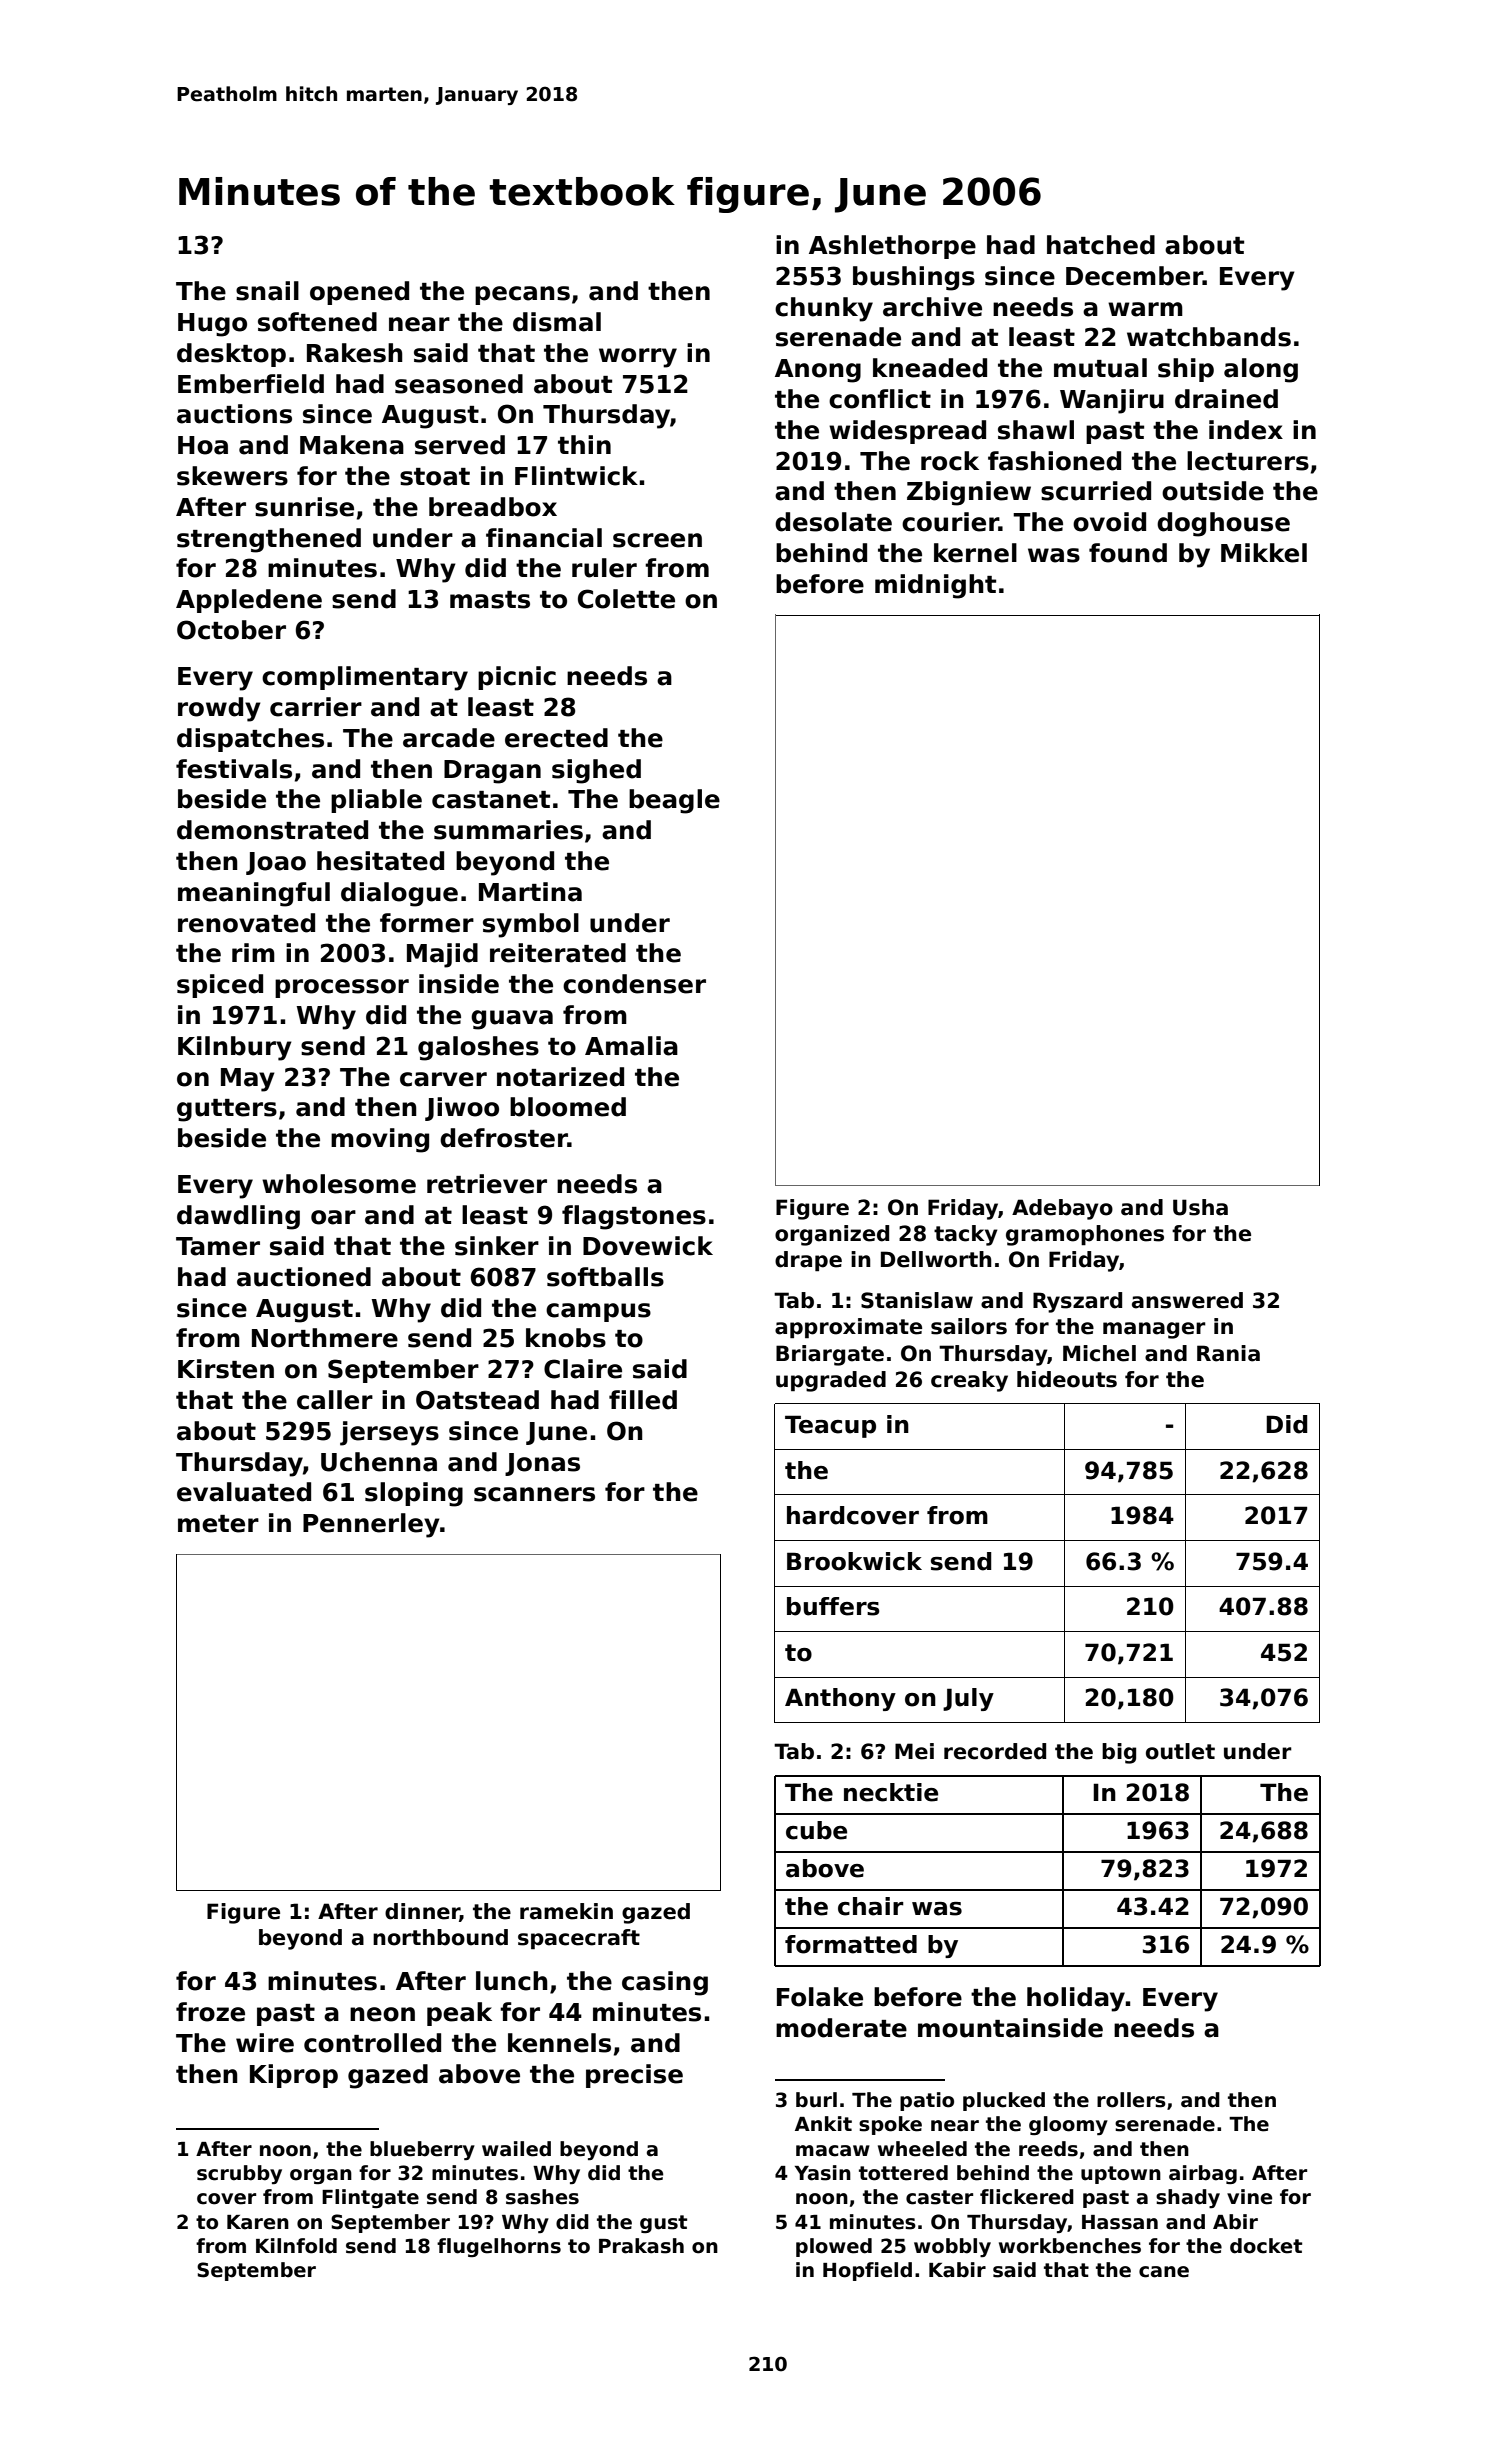 This screenshot has height=2464, width=1496. I want to click on hideouts, so click(1067, 1379).
